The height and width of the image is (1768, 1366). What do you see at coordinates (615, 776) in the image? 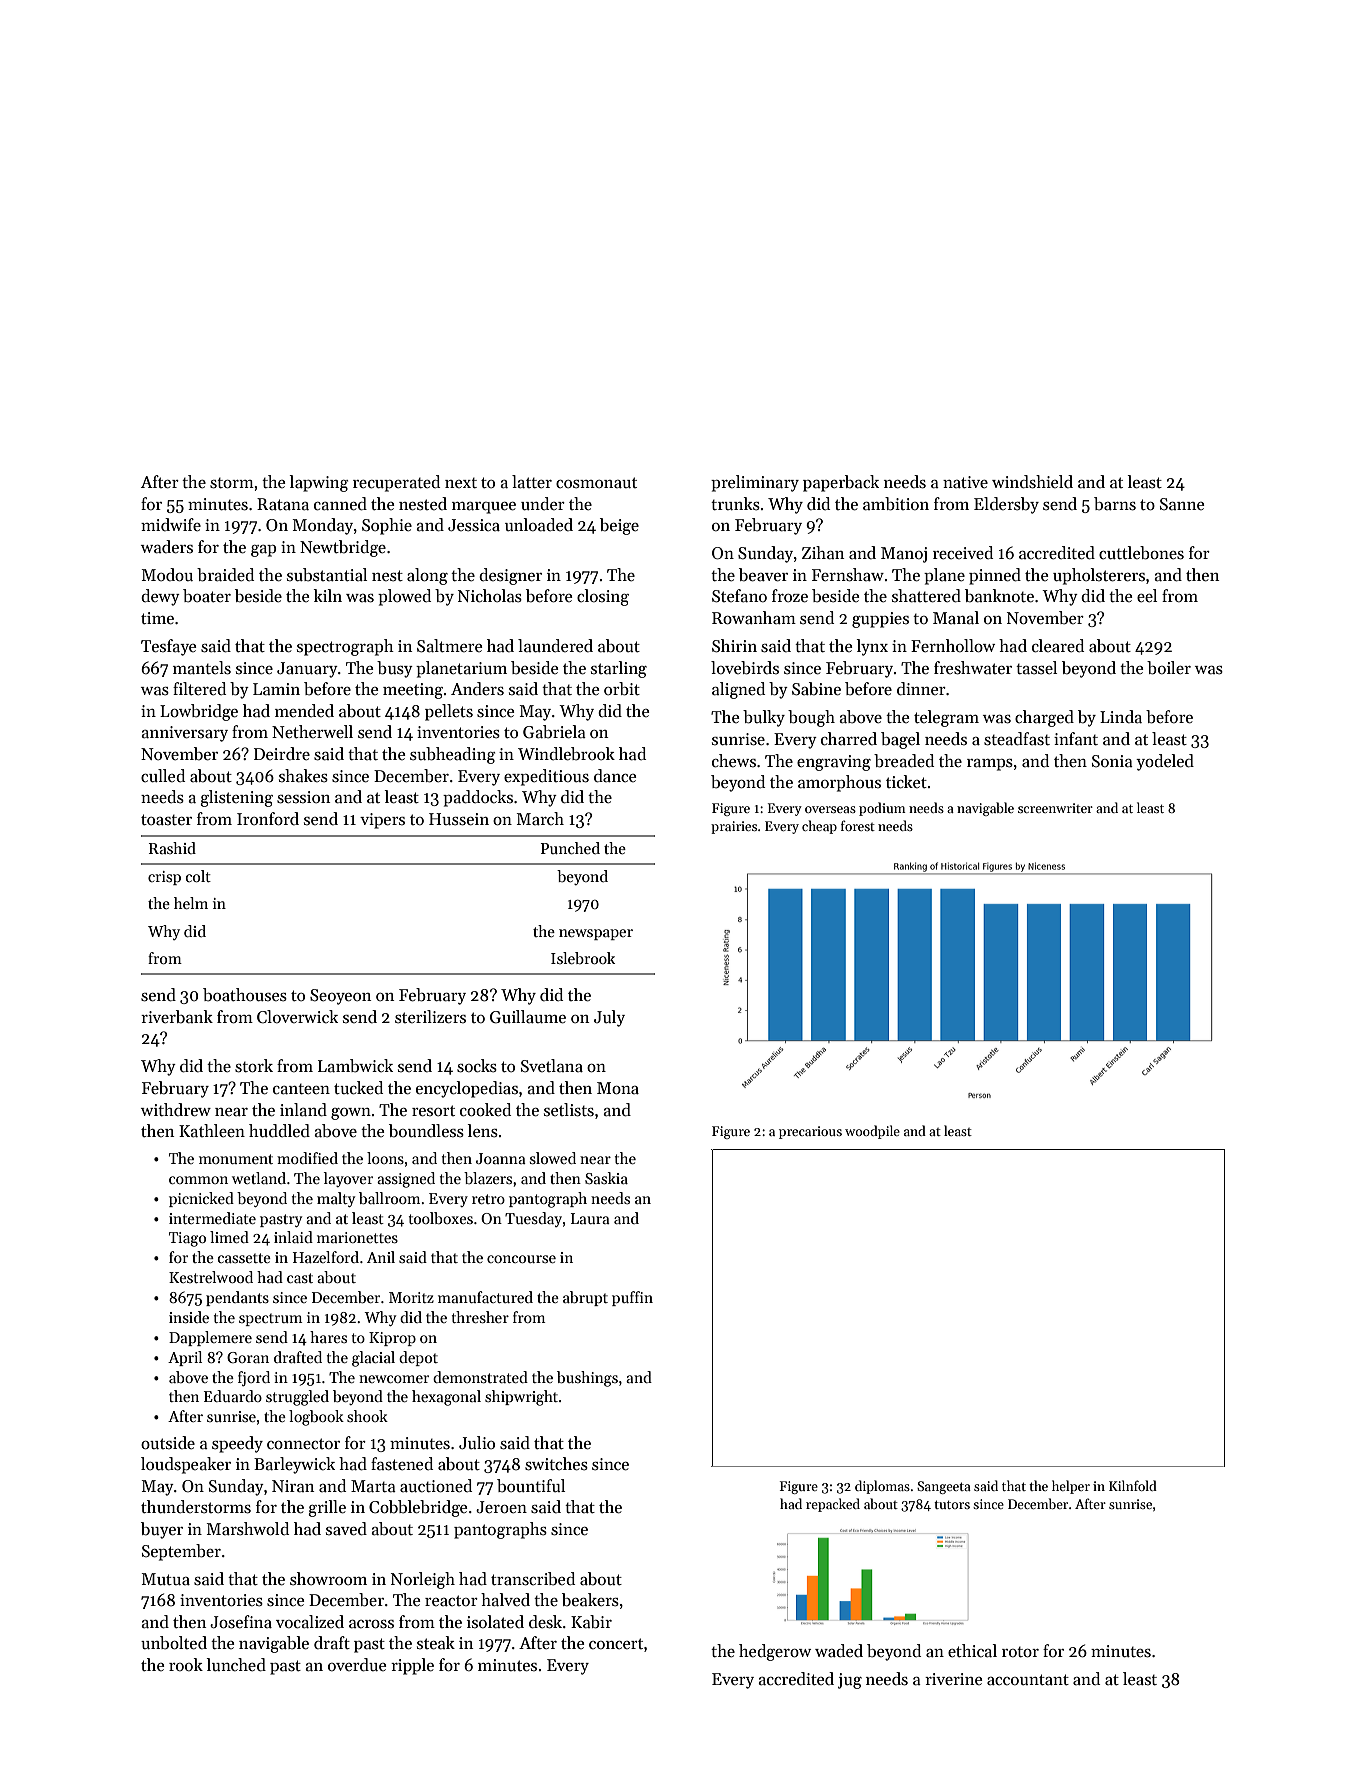
I see `dance` at bounding box center [615, 776].
